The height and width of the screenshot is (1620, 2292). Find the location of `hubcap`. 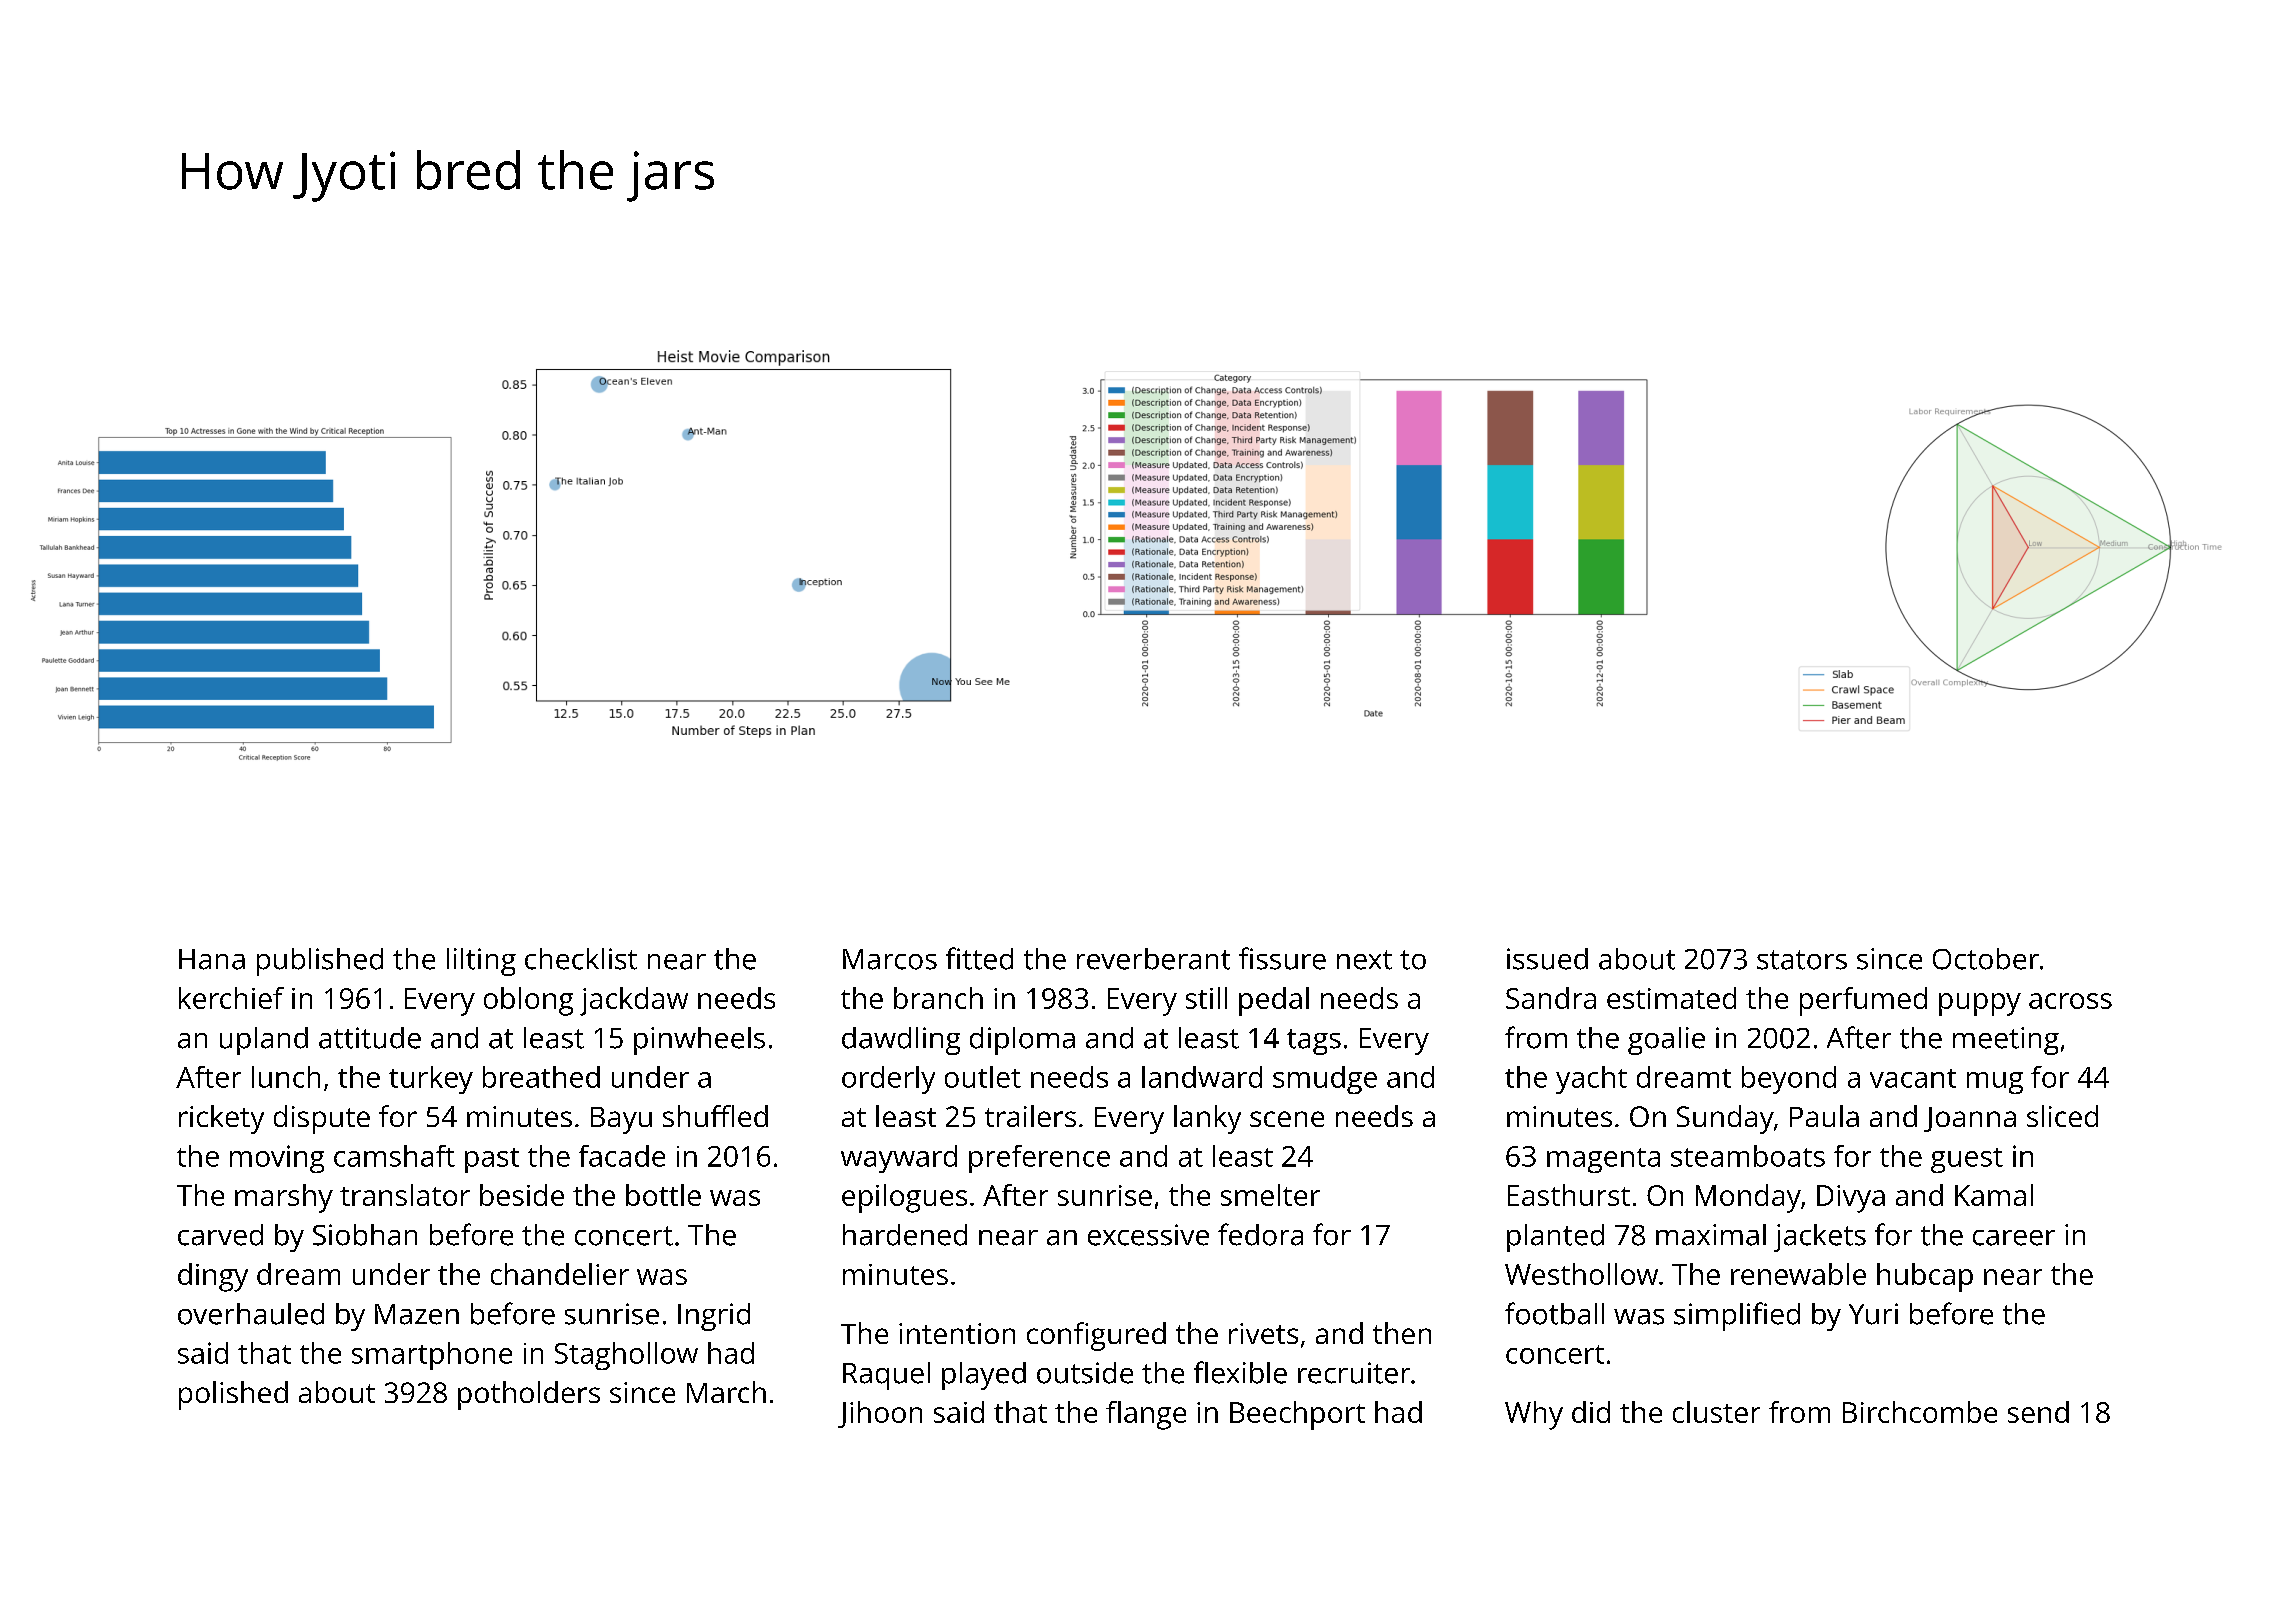

hubcap is located at coordinates (1925, 1277).
